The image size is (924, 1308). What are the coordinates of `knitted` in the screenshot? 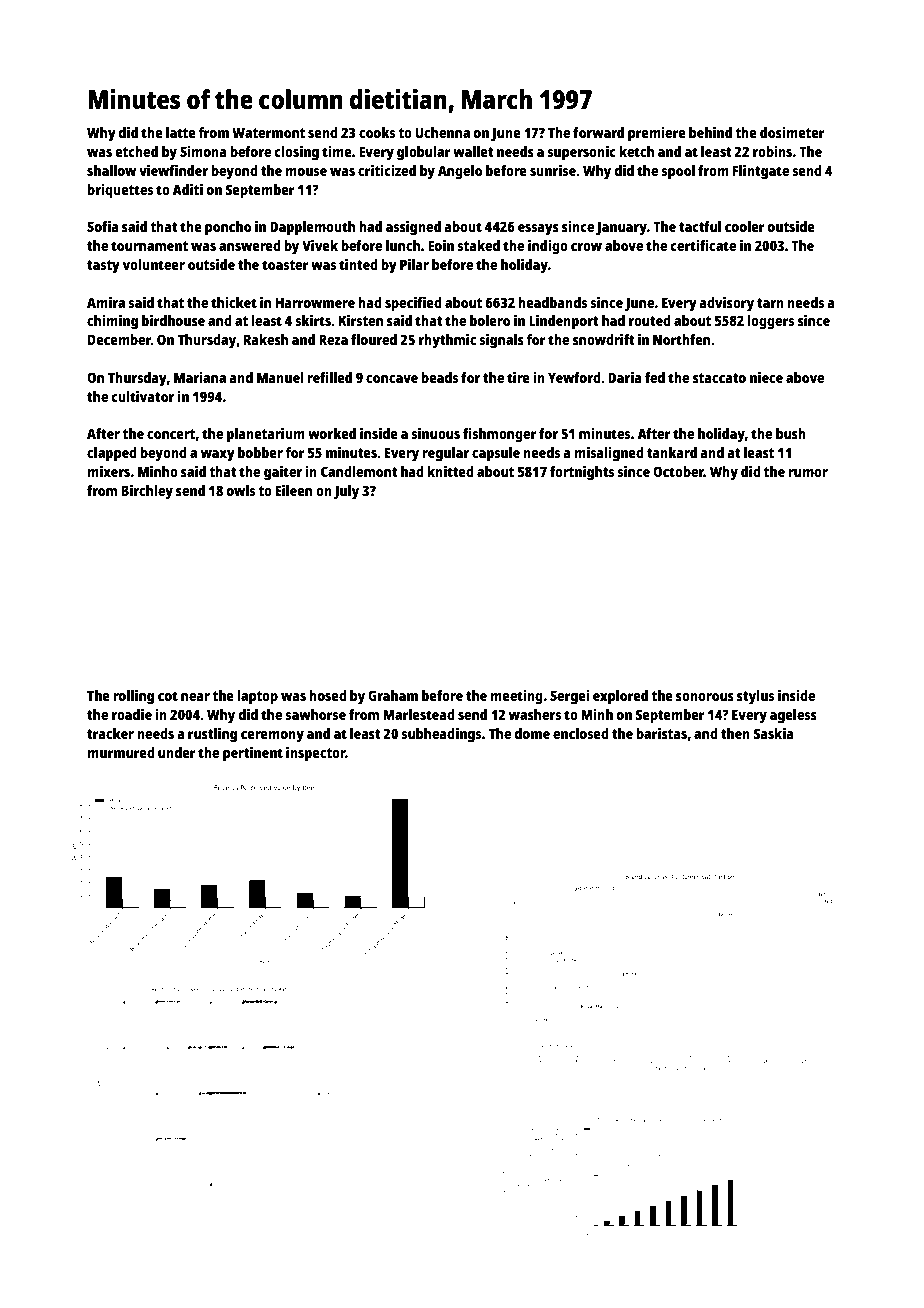 It's located at (450, 471).
